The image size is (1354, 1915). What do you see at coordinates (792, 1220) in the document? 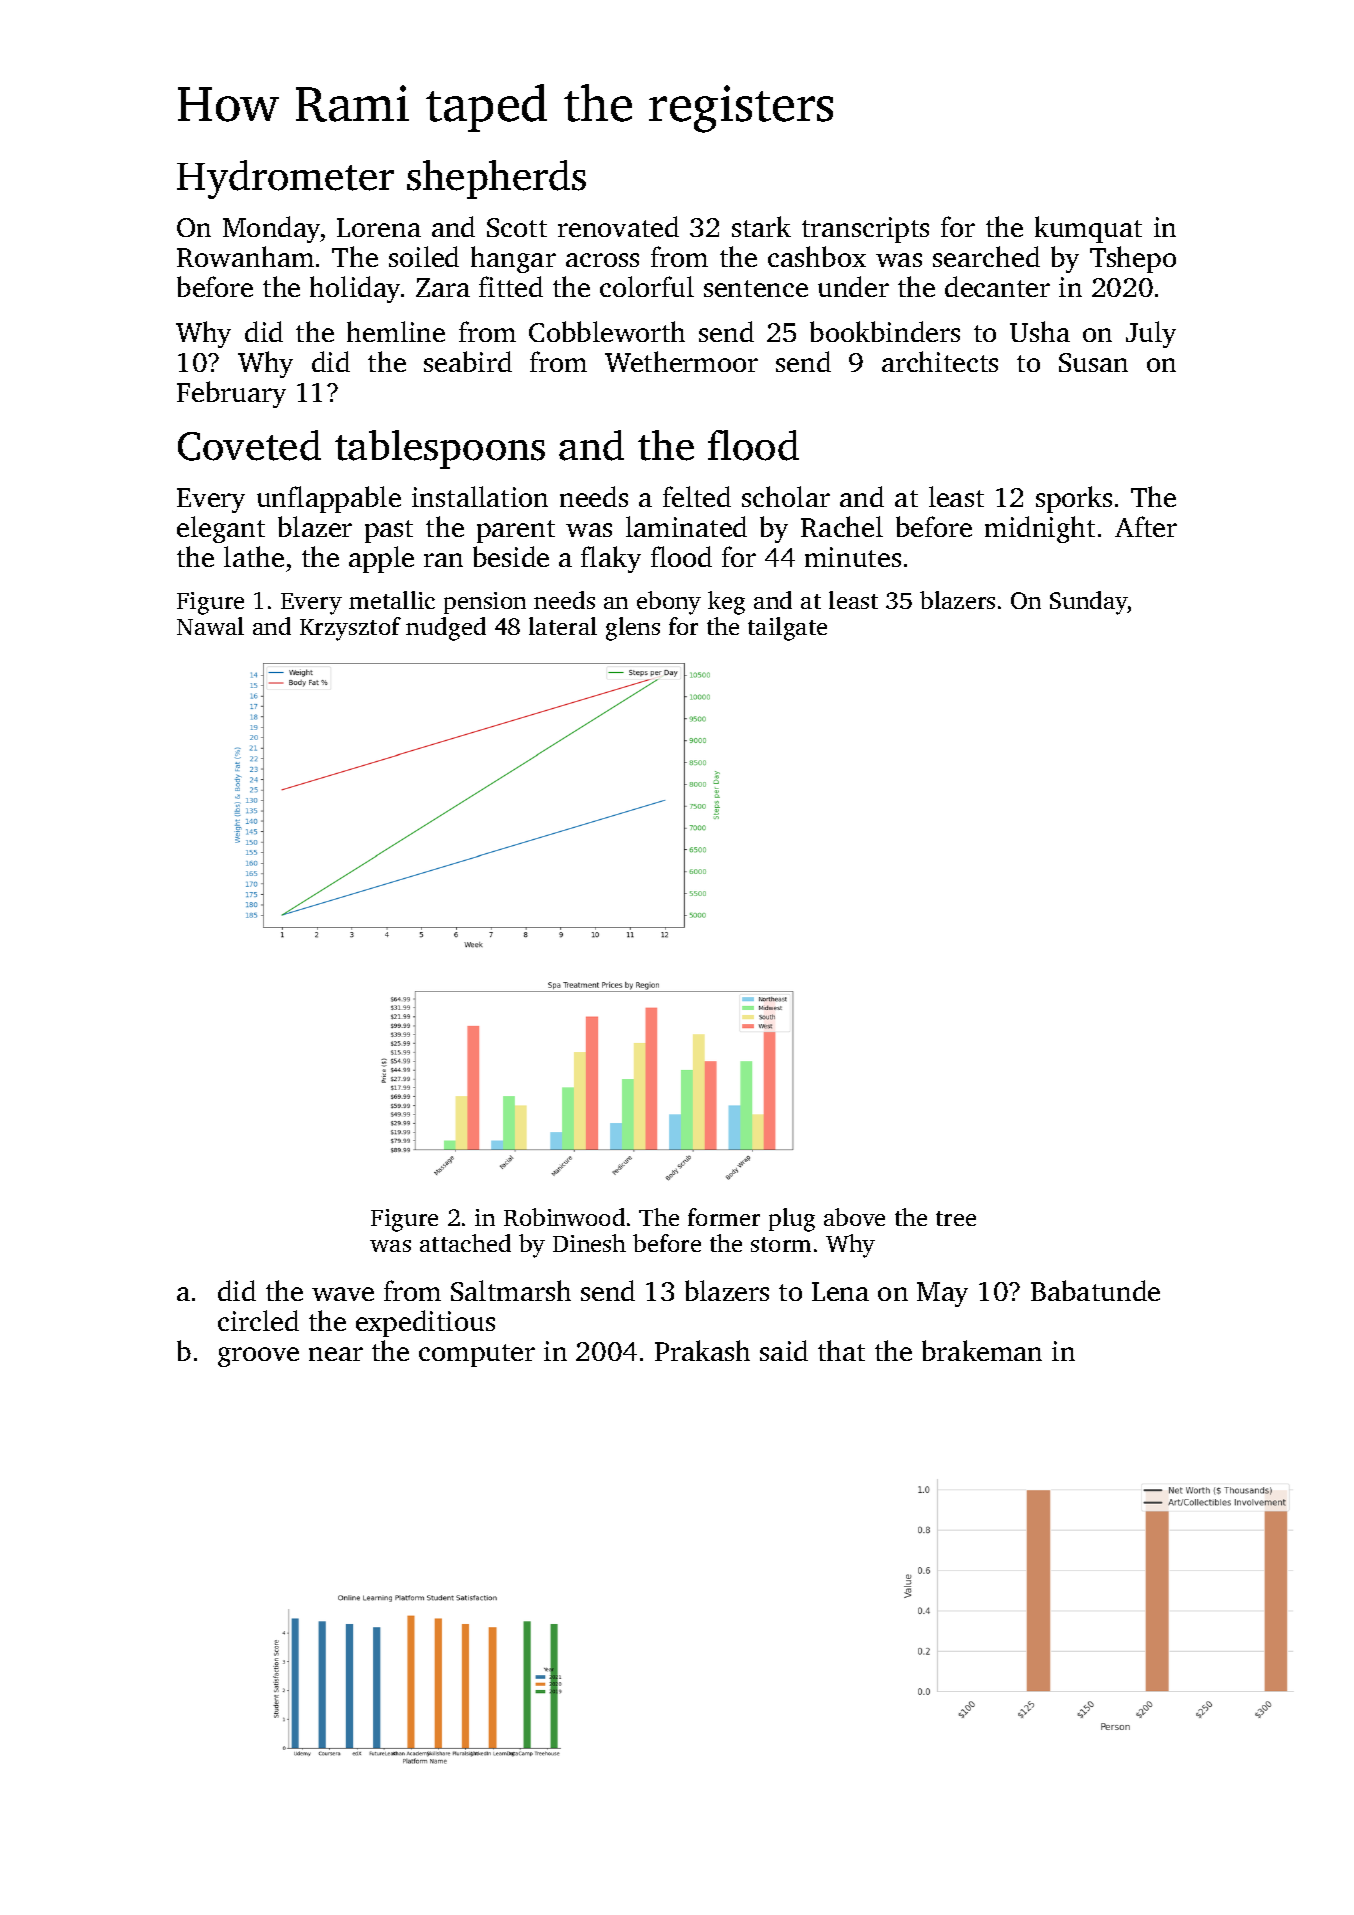
I see `plug` at bounding box center [792, 1220].
